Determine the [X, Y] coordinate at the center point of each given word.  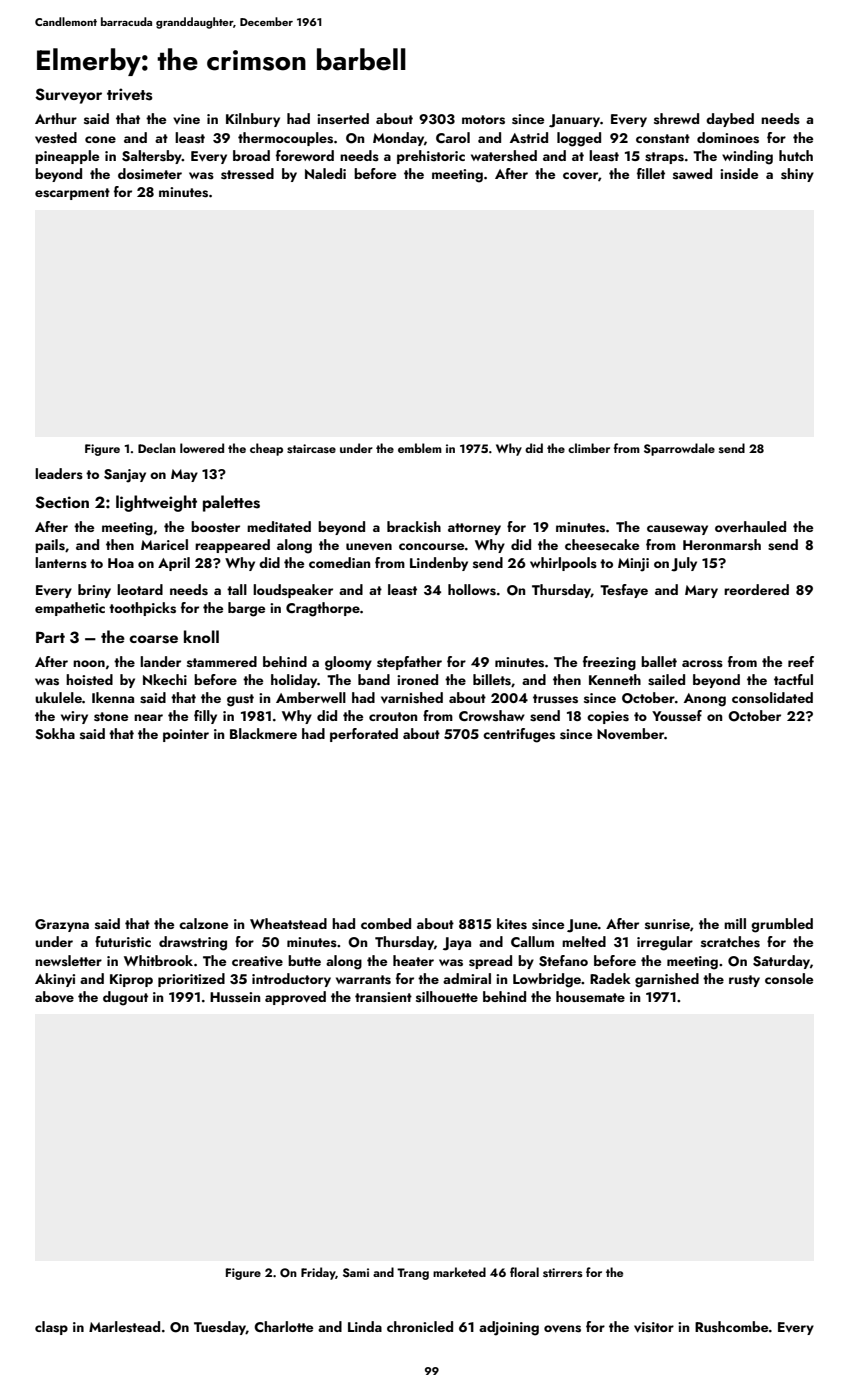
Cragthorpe [323, 609]
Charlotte [283, 1326]
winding [747, 157]
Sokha [55, 734]
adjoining [509, 1328]
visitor [654, 1327]
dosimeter [150, 173]
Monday [398, 139]
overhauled [750, 527]
